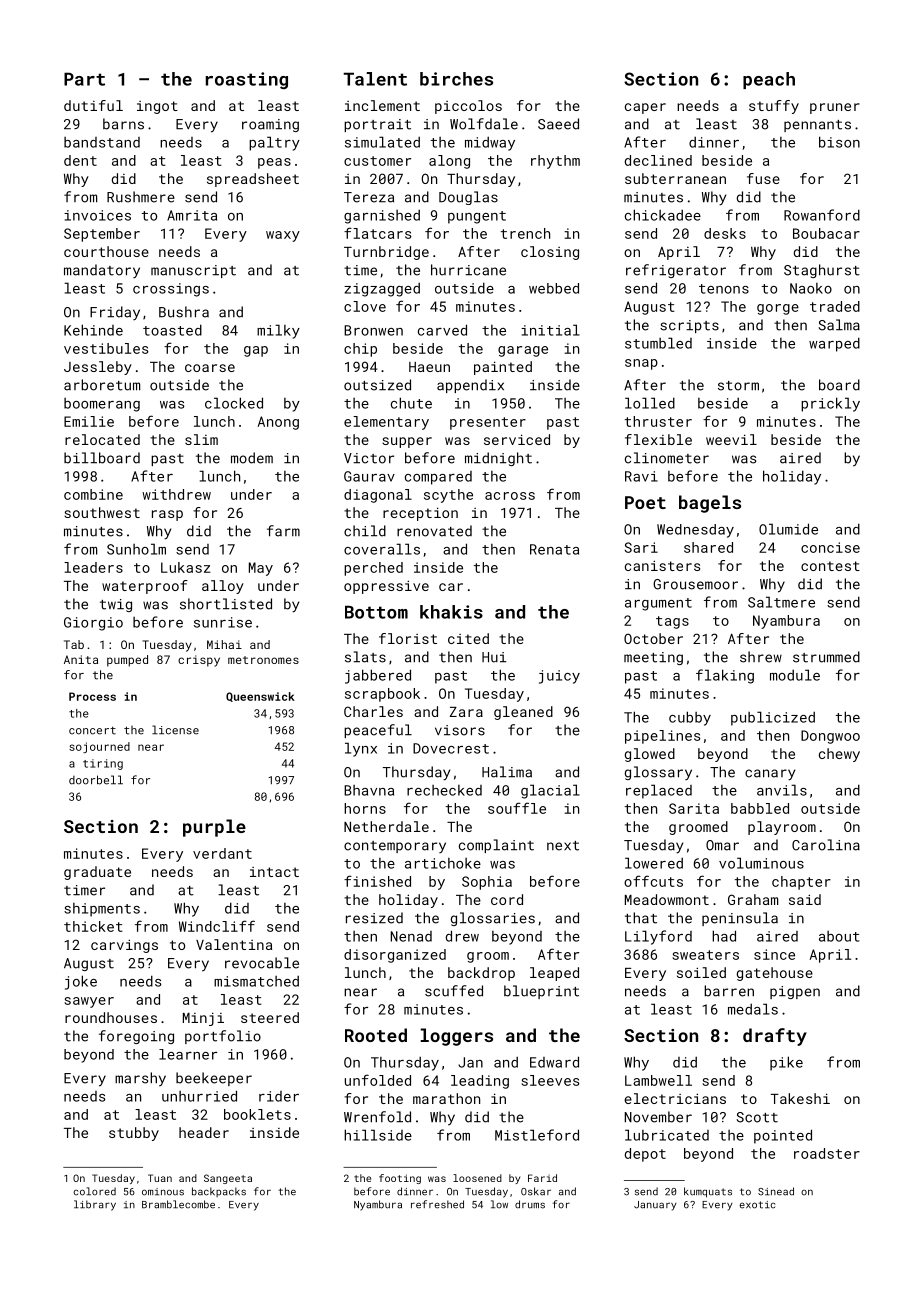  I want to click on prickly, so click(830, 404).
